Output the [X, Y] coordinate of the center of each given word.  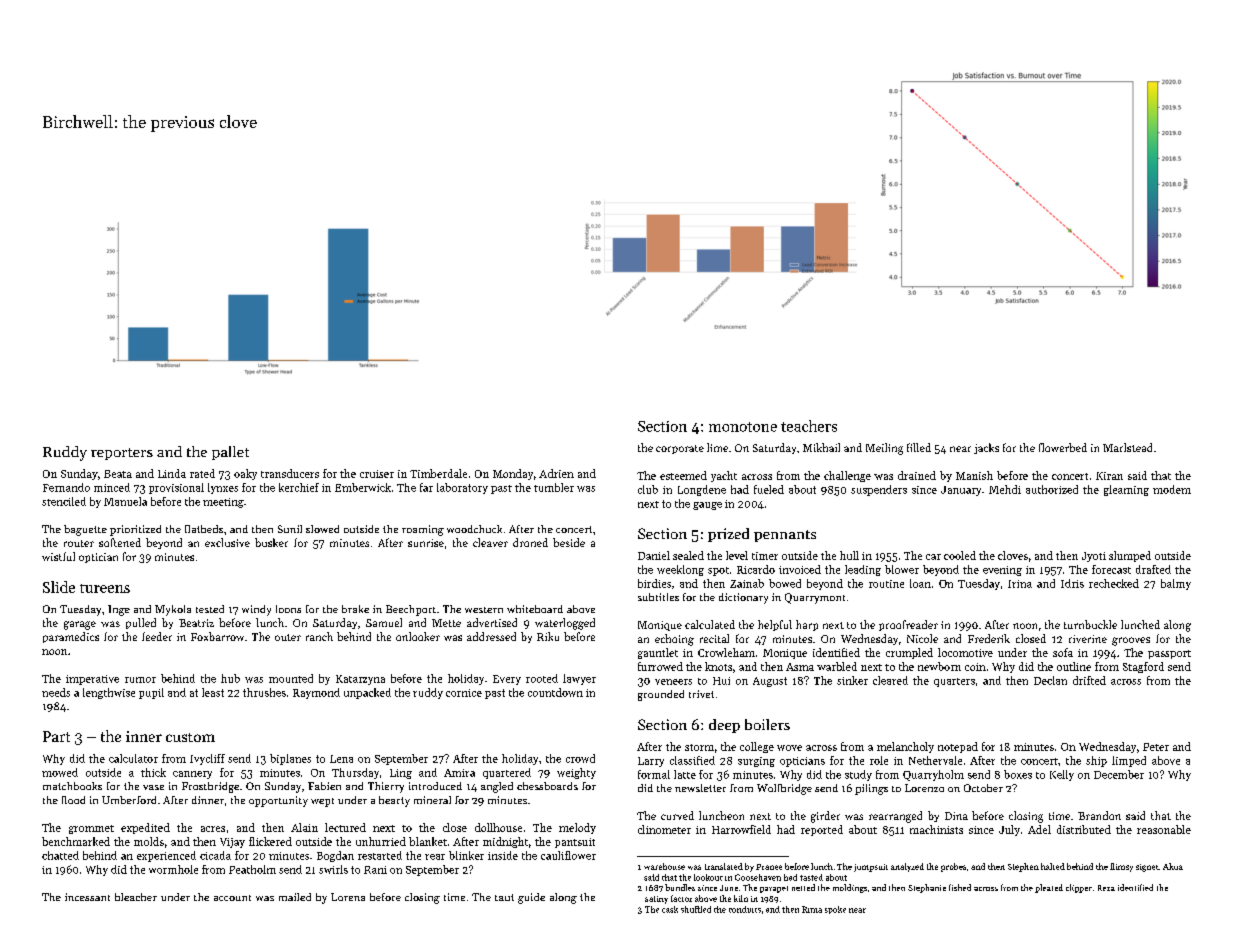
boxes [1018, 774]
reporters [122, 454]
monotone [743, 427]
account [232, 898]
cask [670, 909]
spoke [835, 910]
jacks [986, 448]
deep [724, 726]
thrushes [264, 692]
